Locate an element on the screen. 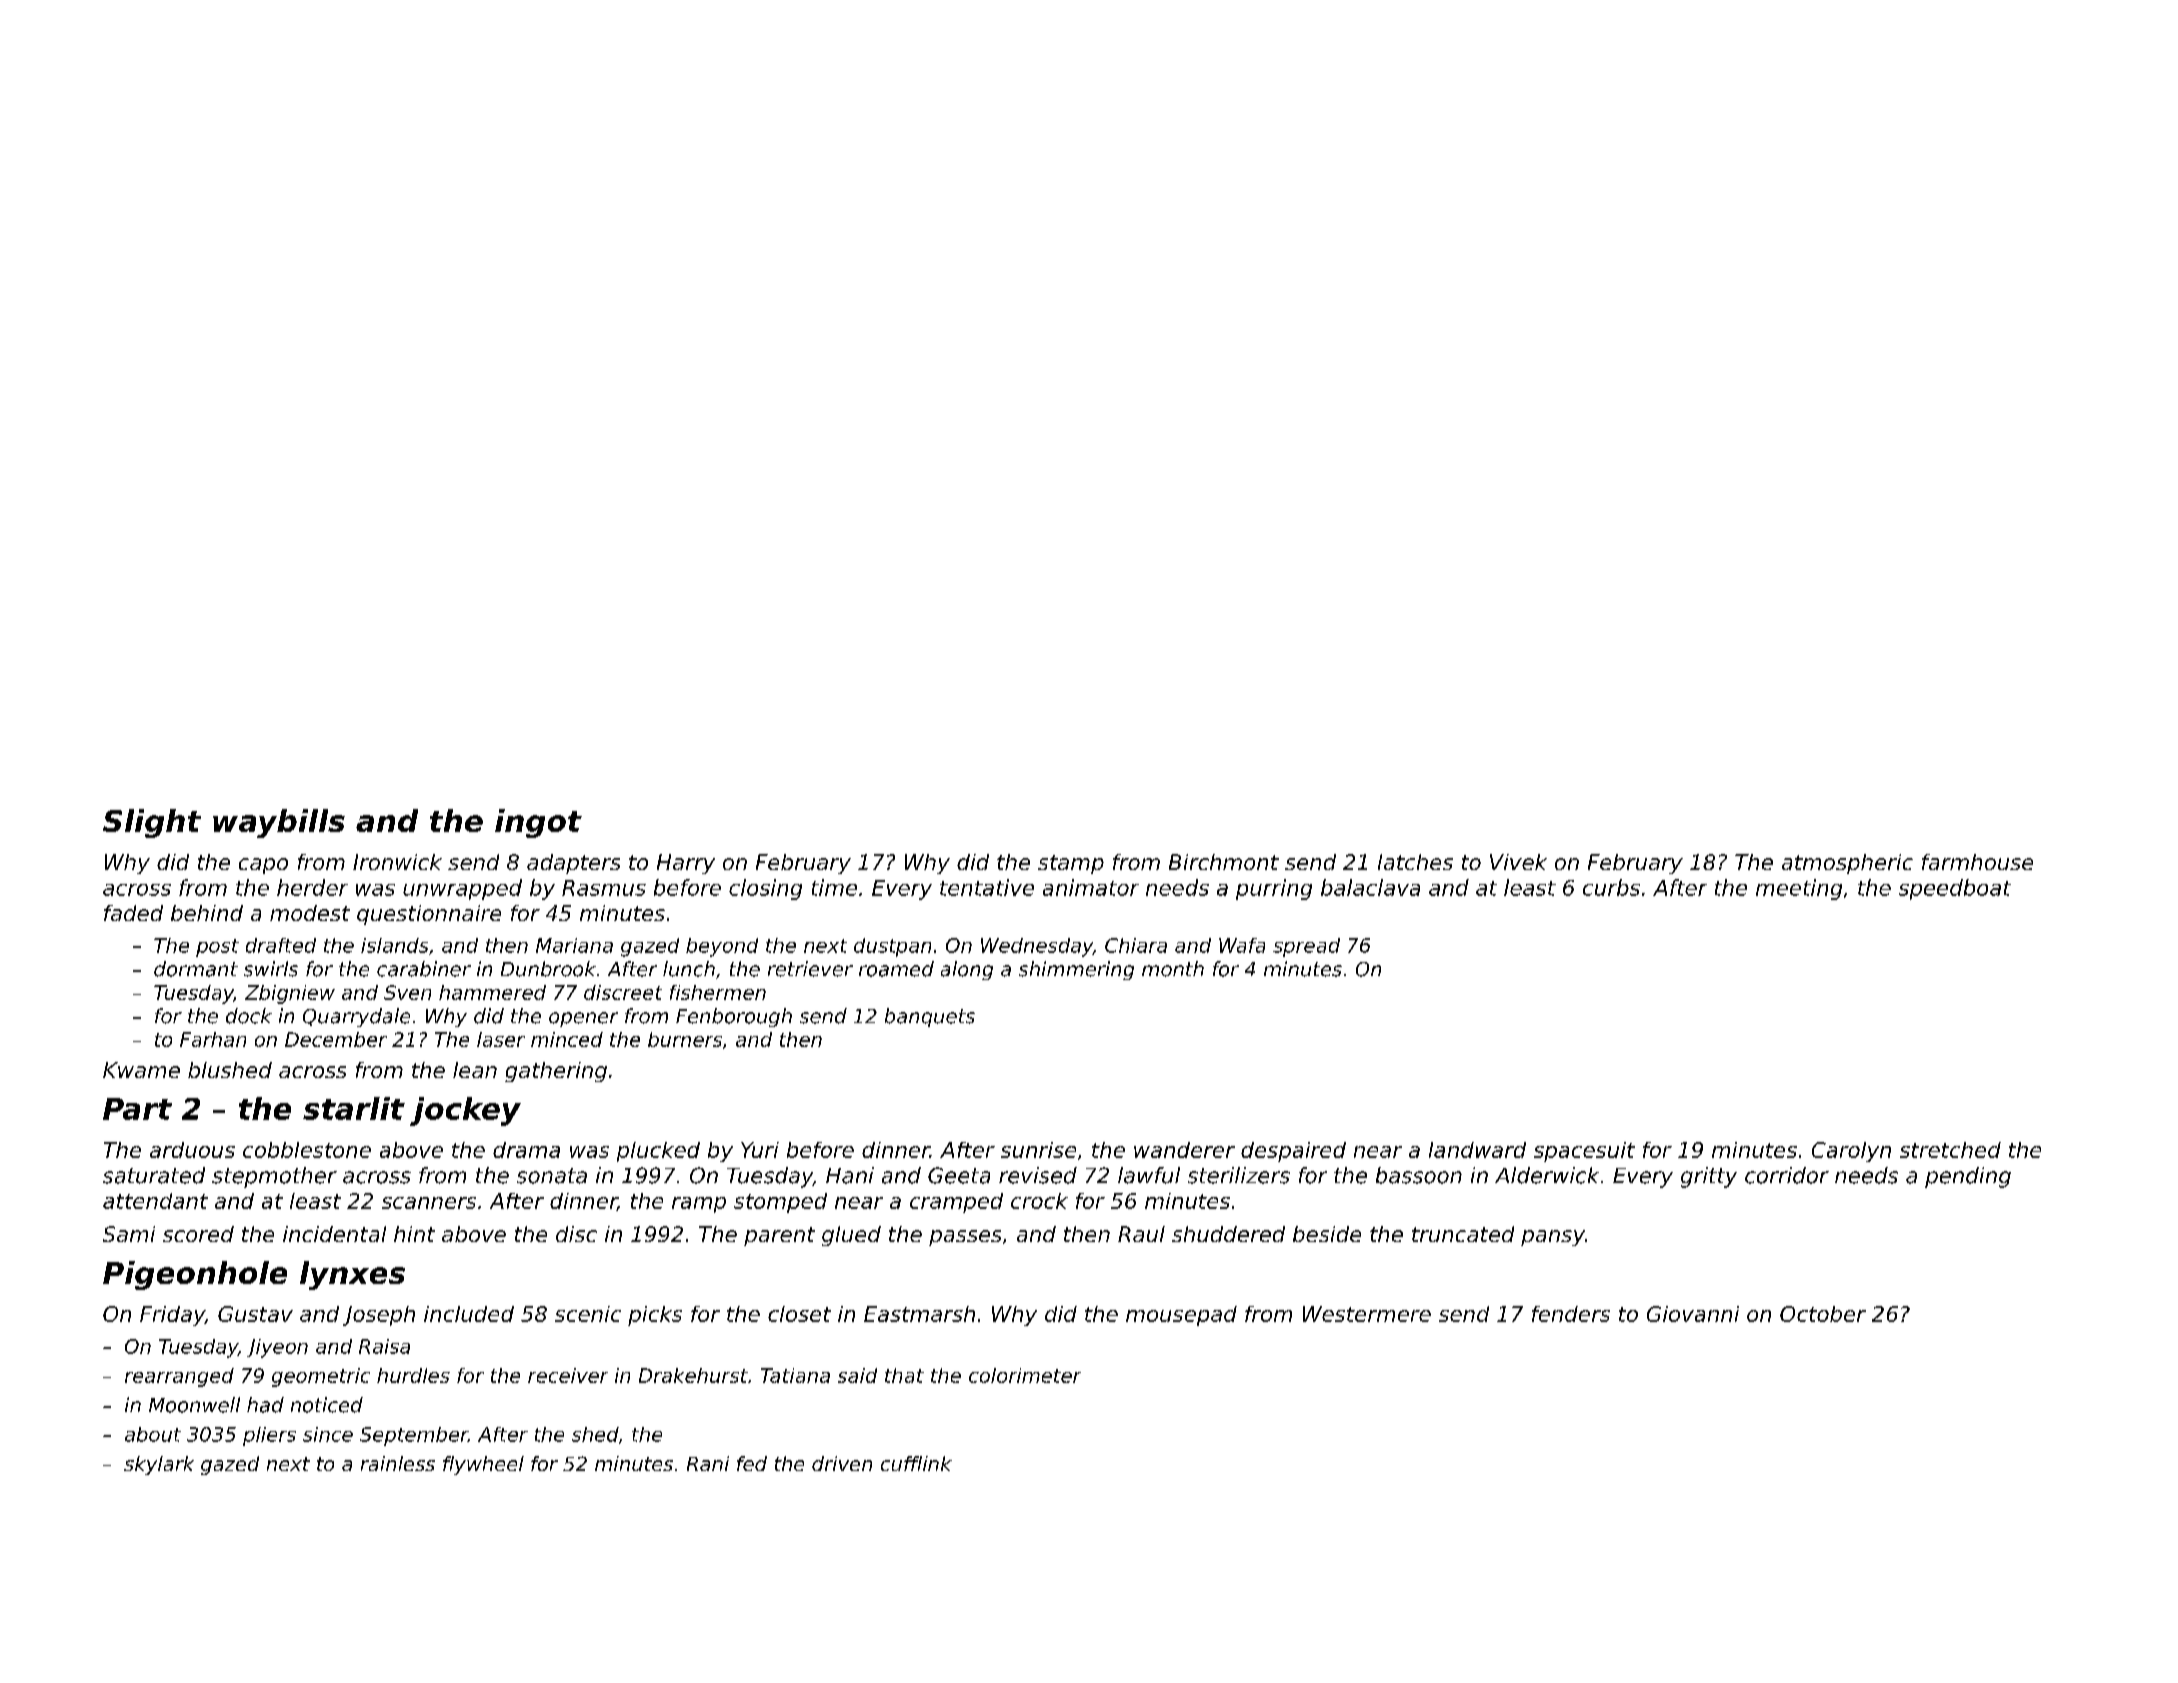 The width and height of the screenshot is (2178, 1683). despaired is located at coordinates (1293, 1152).
